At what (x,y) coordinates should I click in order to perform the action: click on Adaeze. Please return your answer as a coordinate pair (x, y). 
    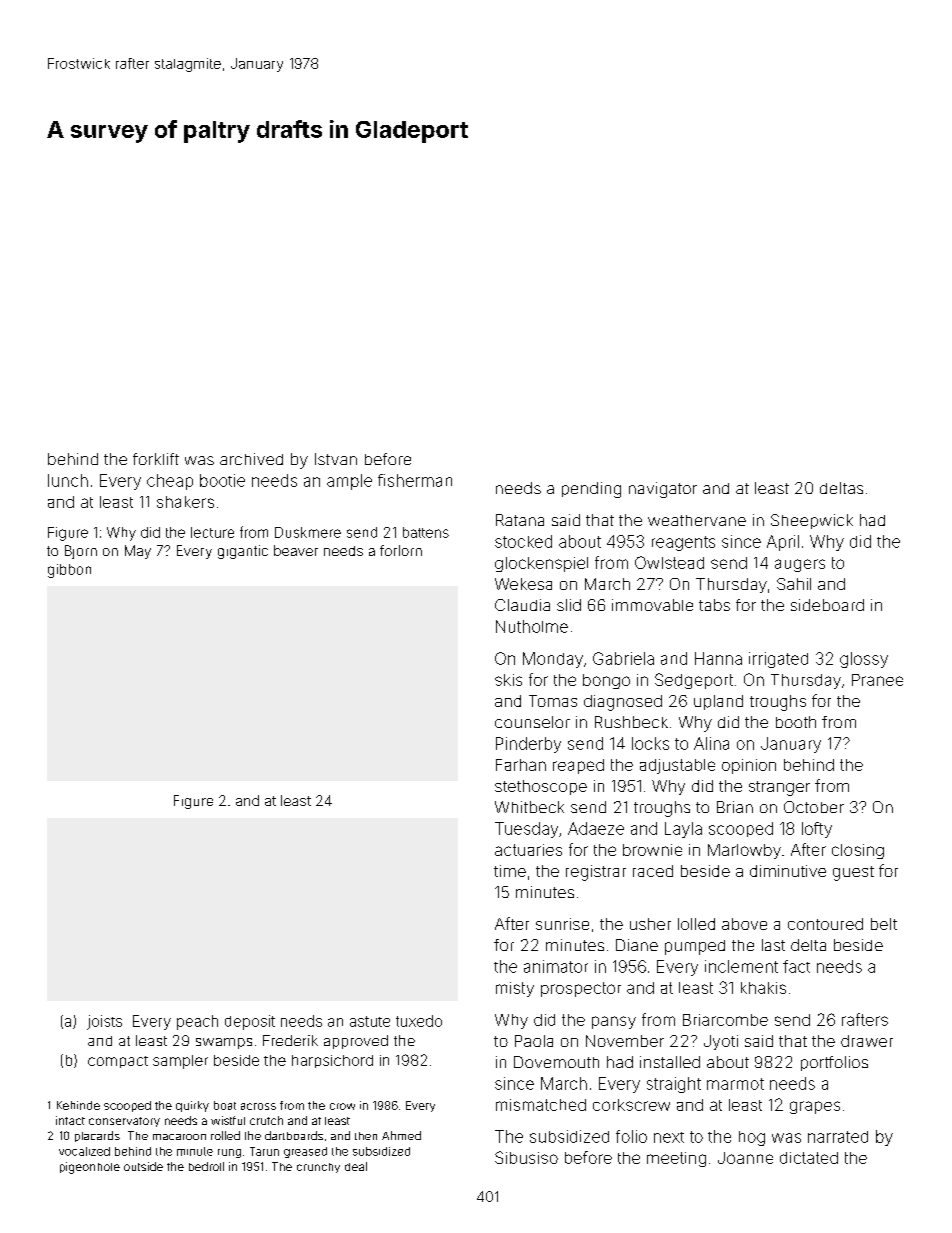
    Looking at the image, I should click on (596, 828).
